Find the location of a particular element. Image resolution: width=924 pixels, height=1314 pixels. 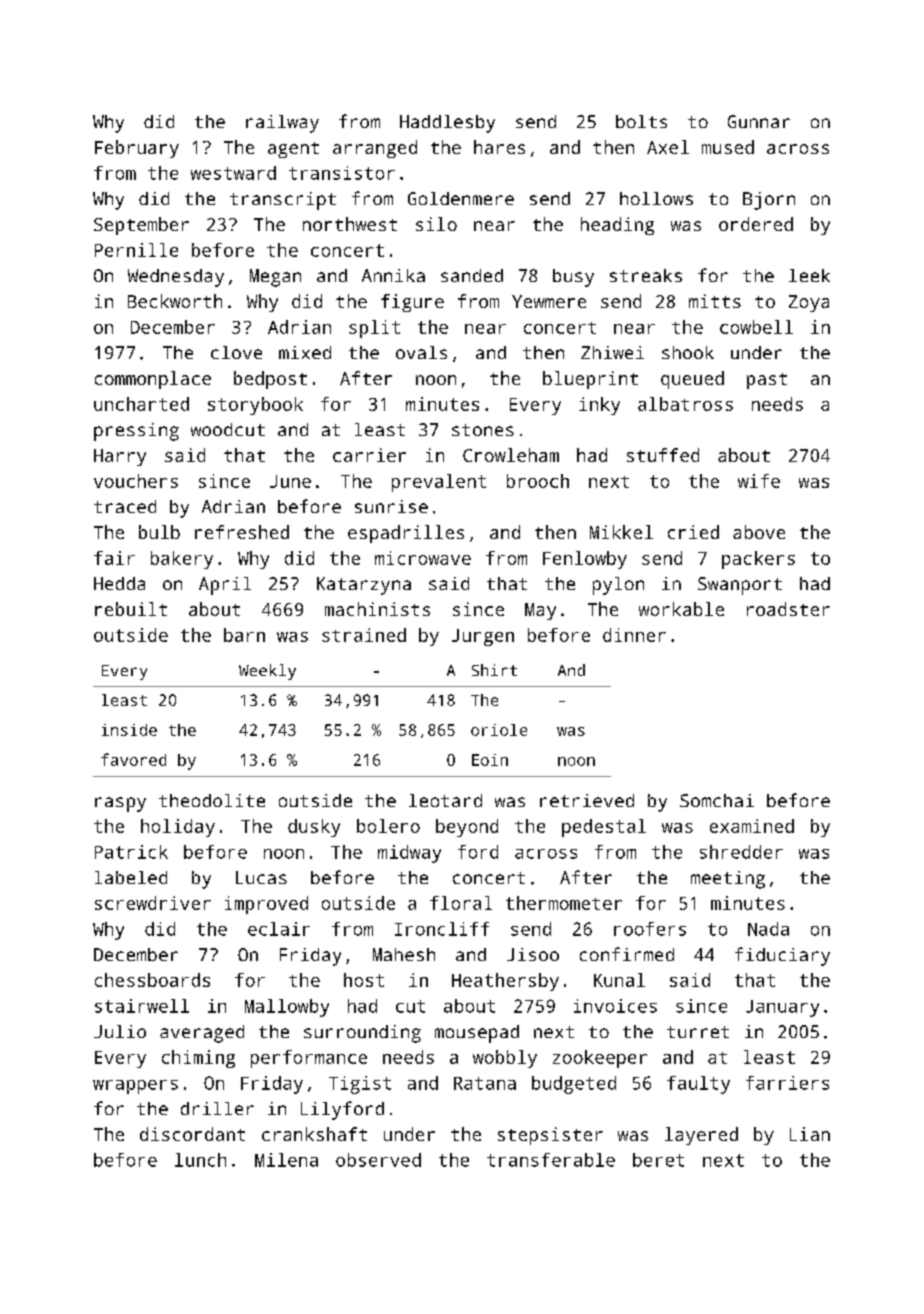

Mallowby is located at coordinates (287, 1008).
